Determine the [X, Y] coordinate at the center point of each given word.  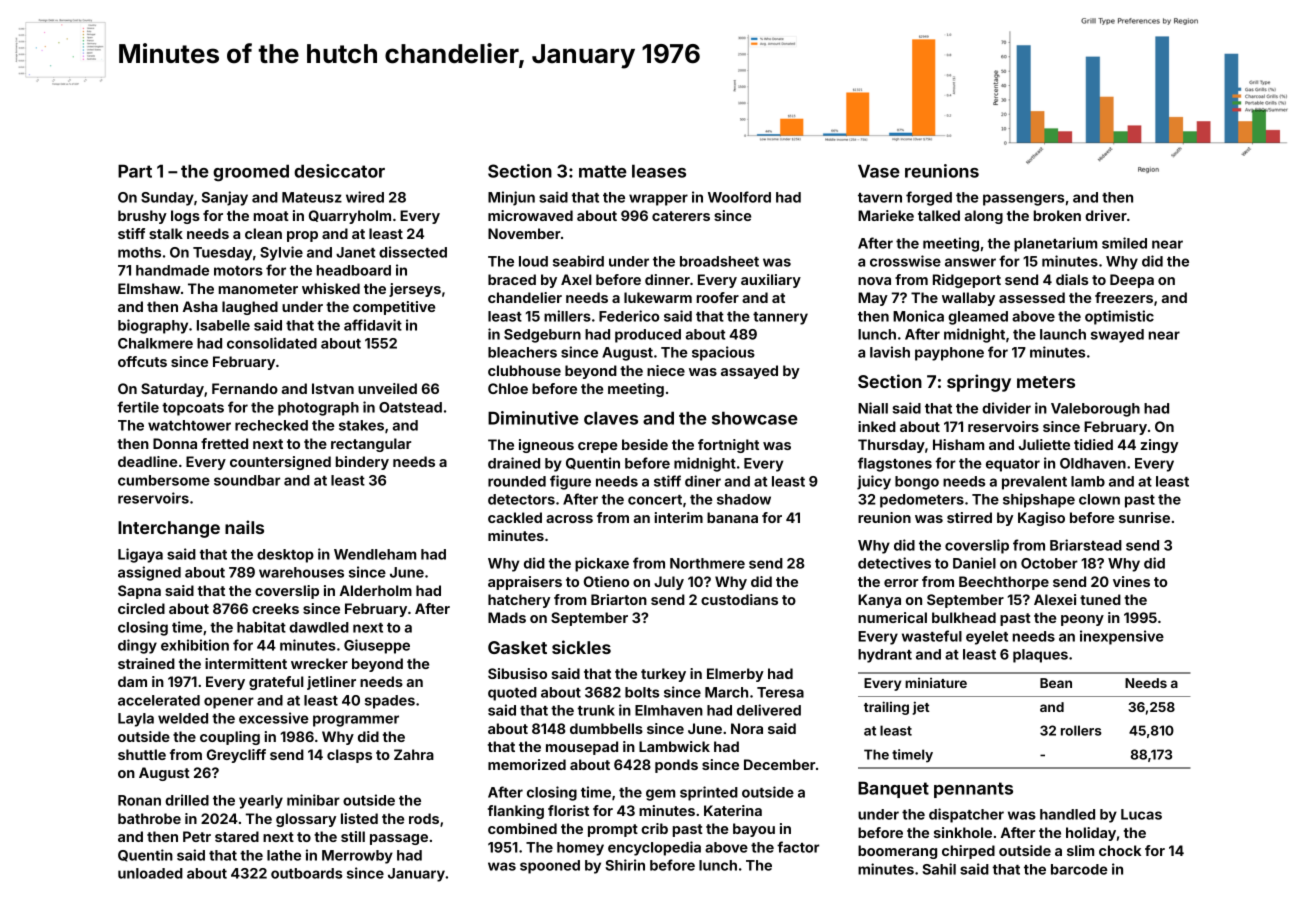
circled [141, 608]
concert [655, 500]
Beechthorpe [1004, 583]
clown [1099, 499]
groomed [251, 173]
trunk [596, 710]
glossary [306, 820]
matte [603, 171]
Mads [507, 617]
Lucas [1141, 814]
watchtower [189, 425]
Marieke [886, 215]
